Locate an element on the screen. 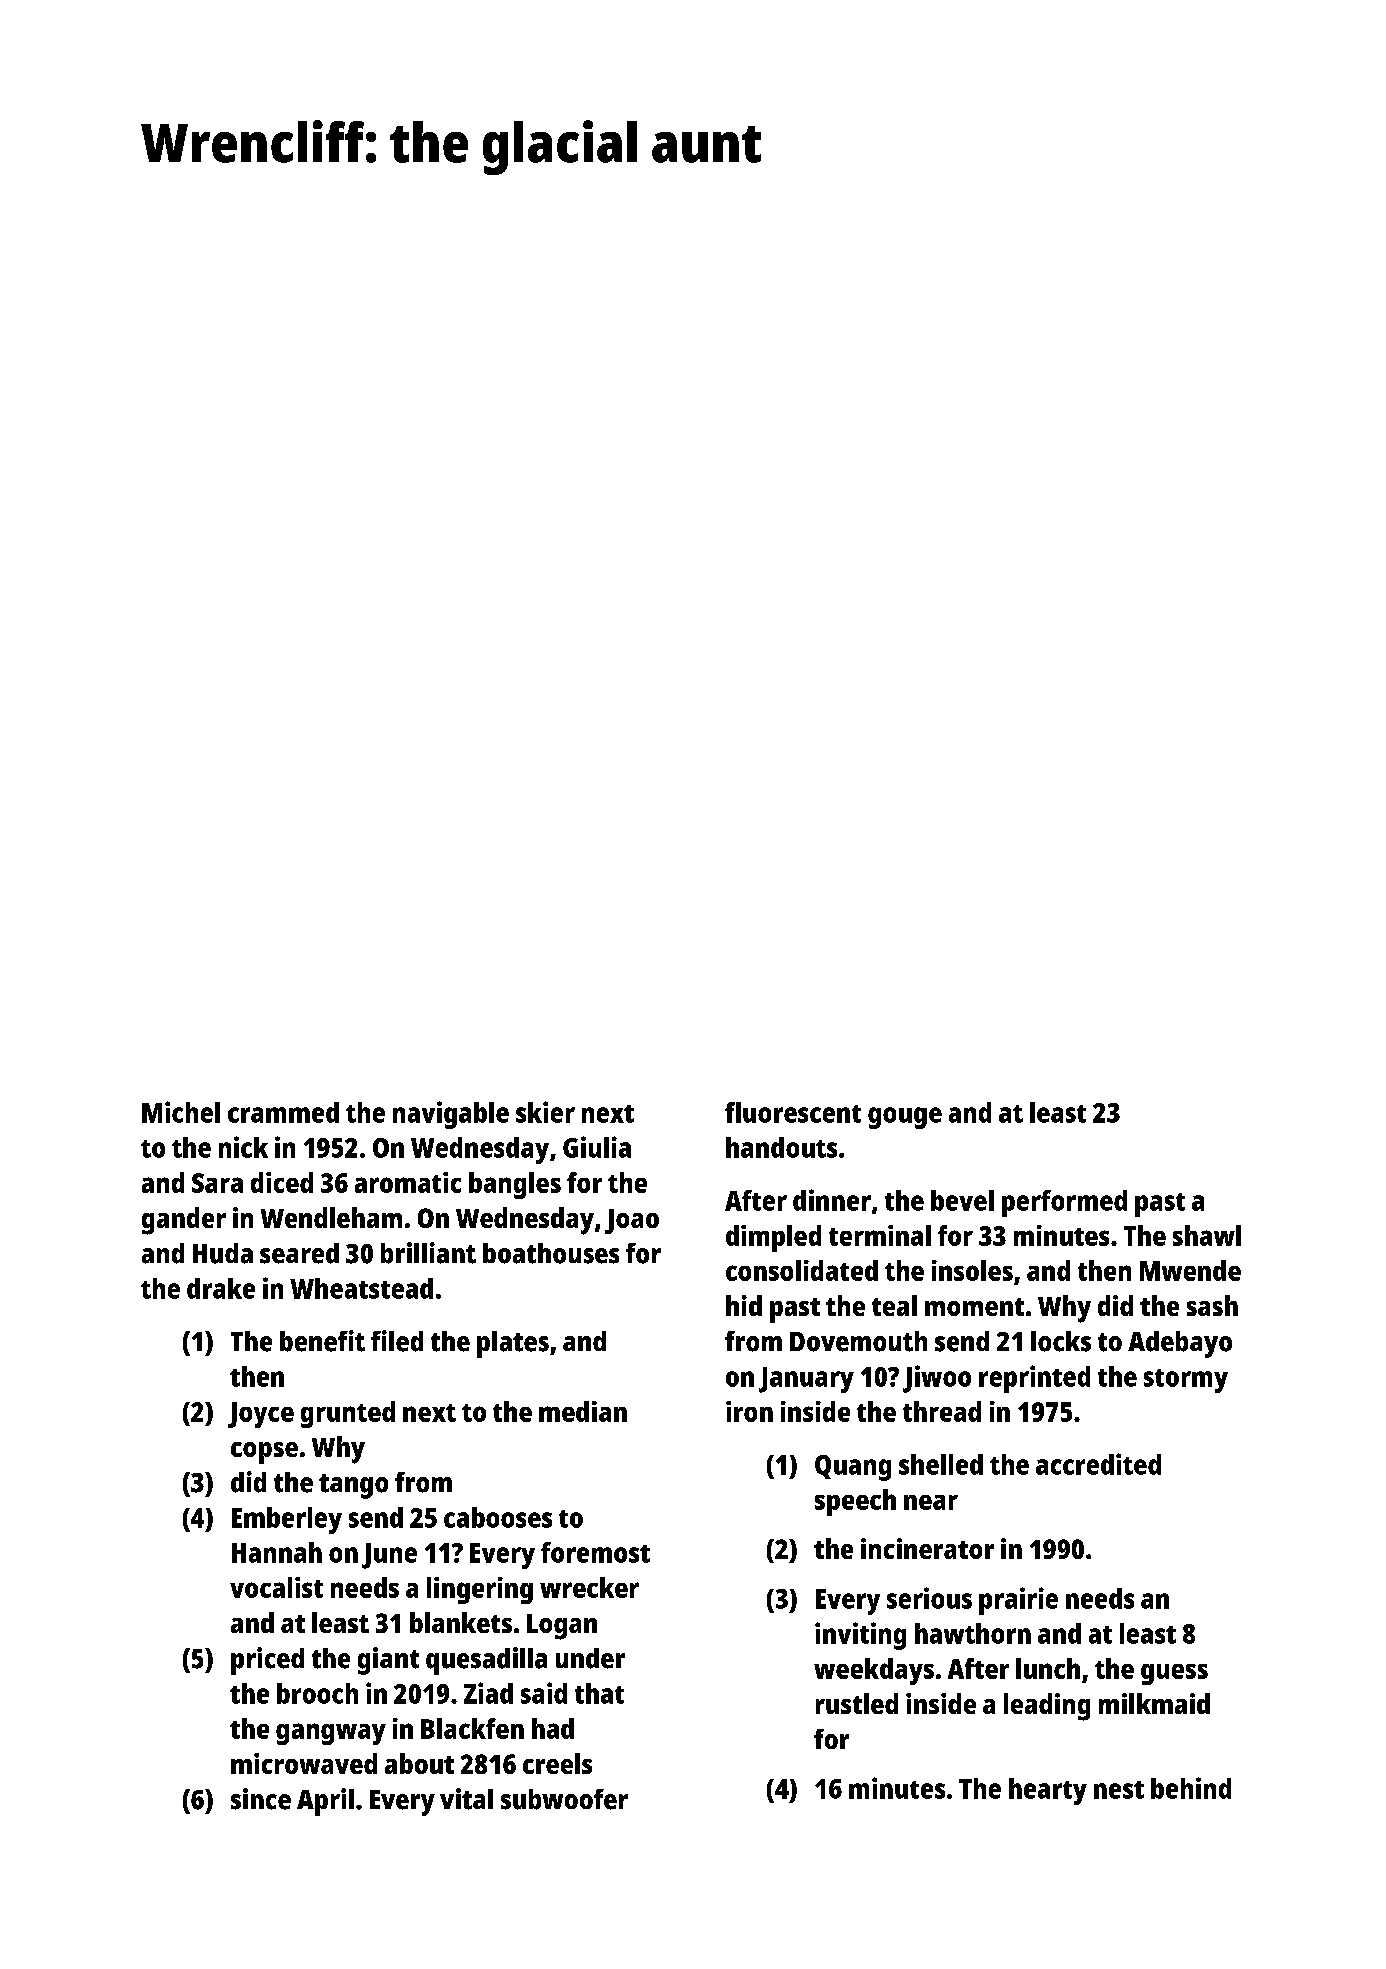 The height and width of the screenshot is (1969, 1386). performed is located at coordinates (1064, 1203).
